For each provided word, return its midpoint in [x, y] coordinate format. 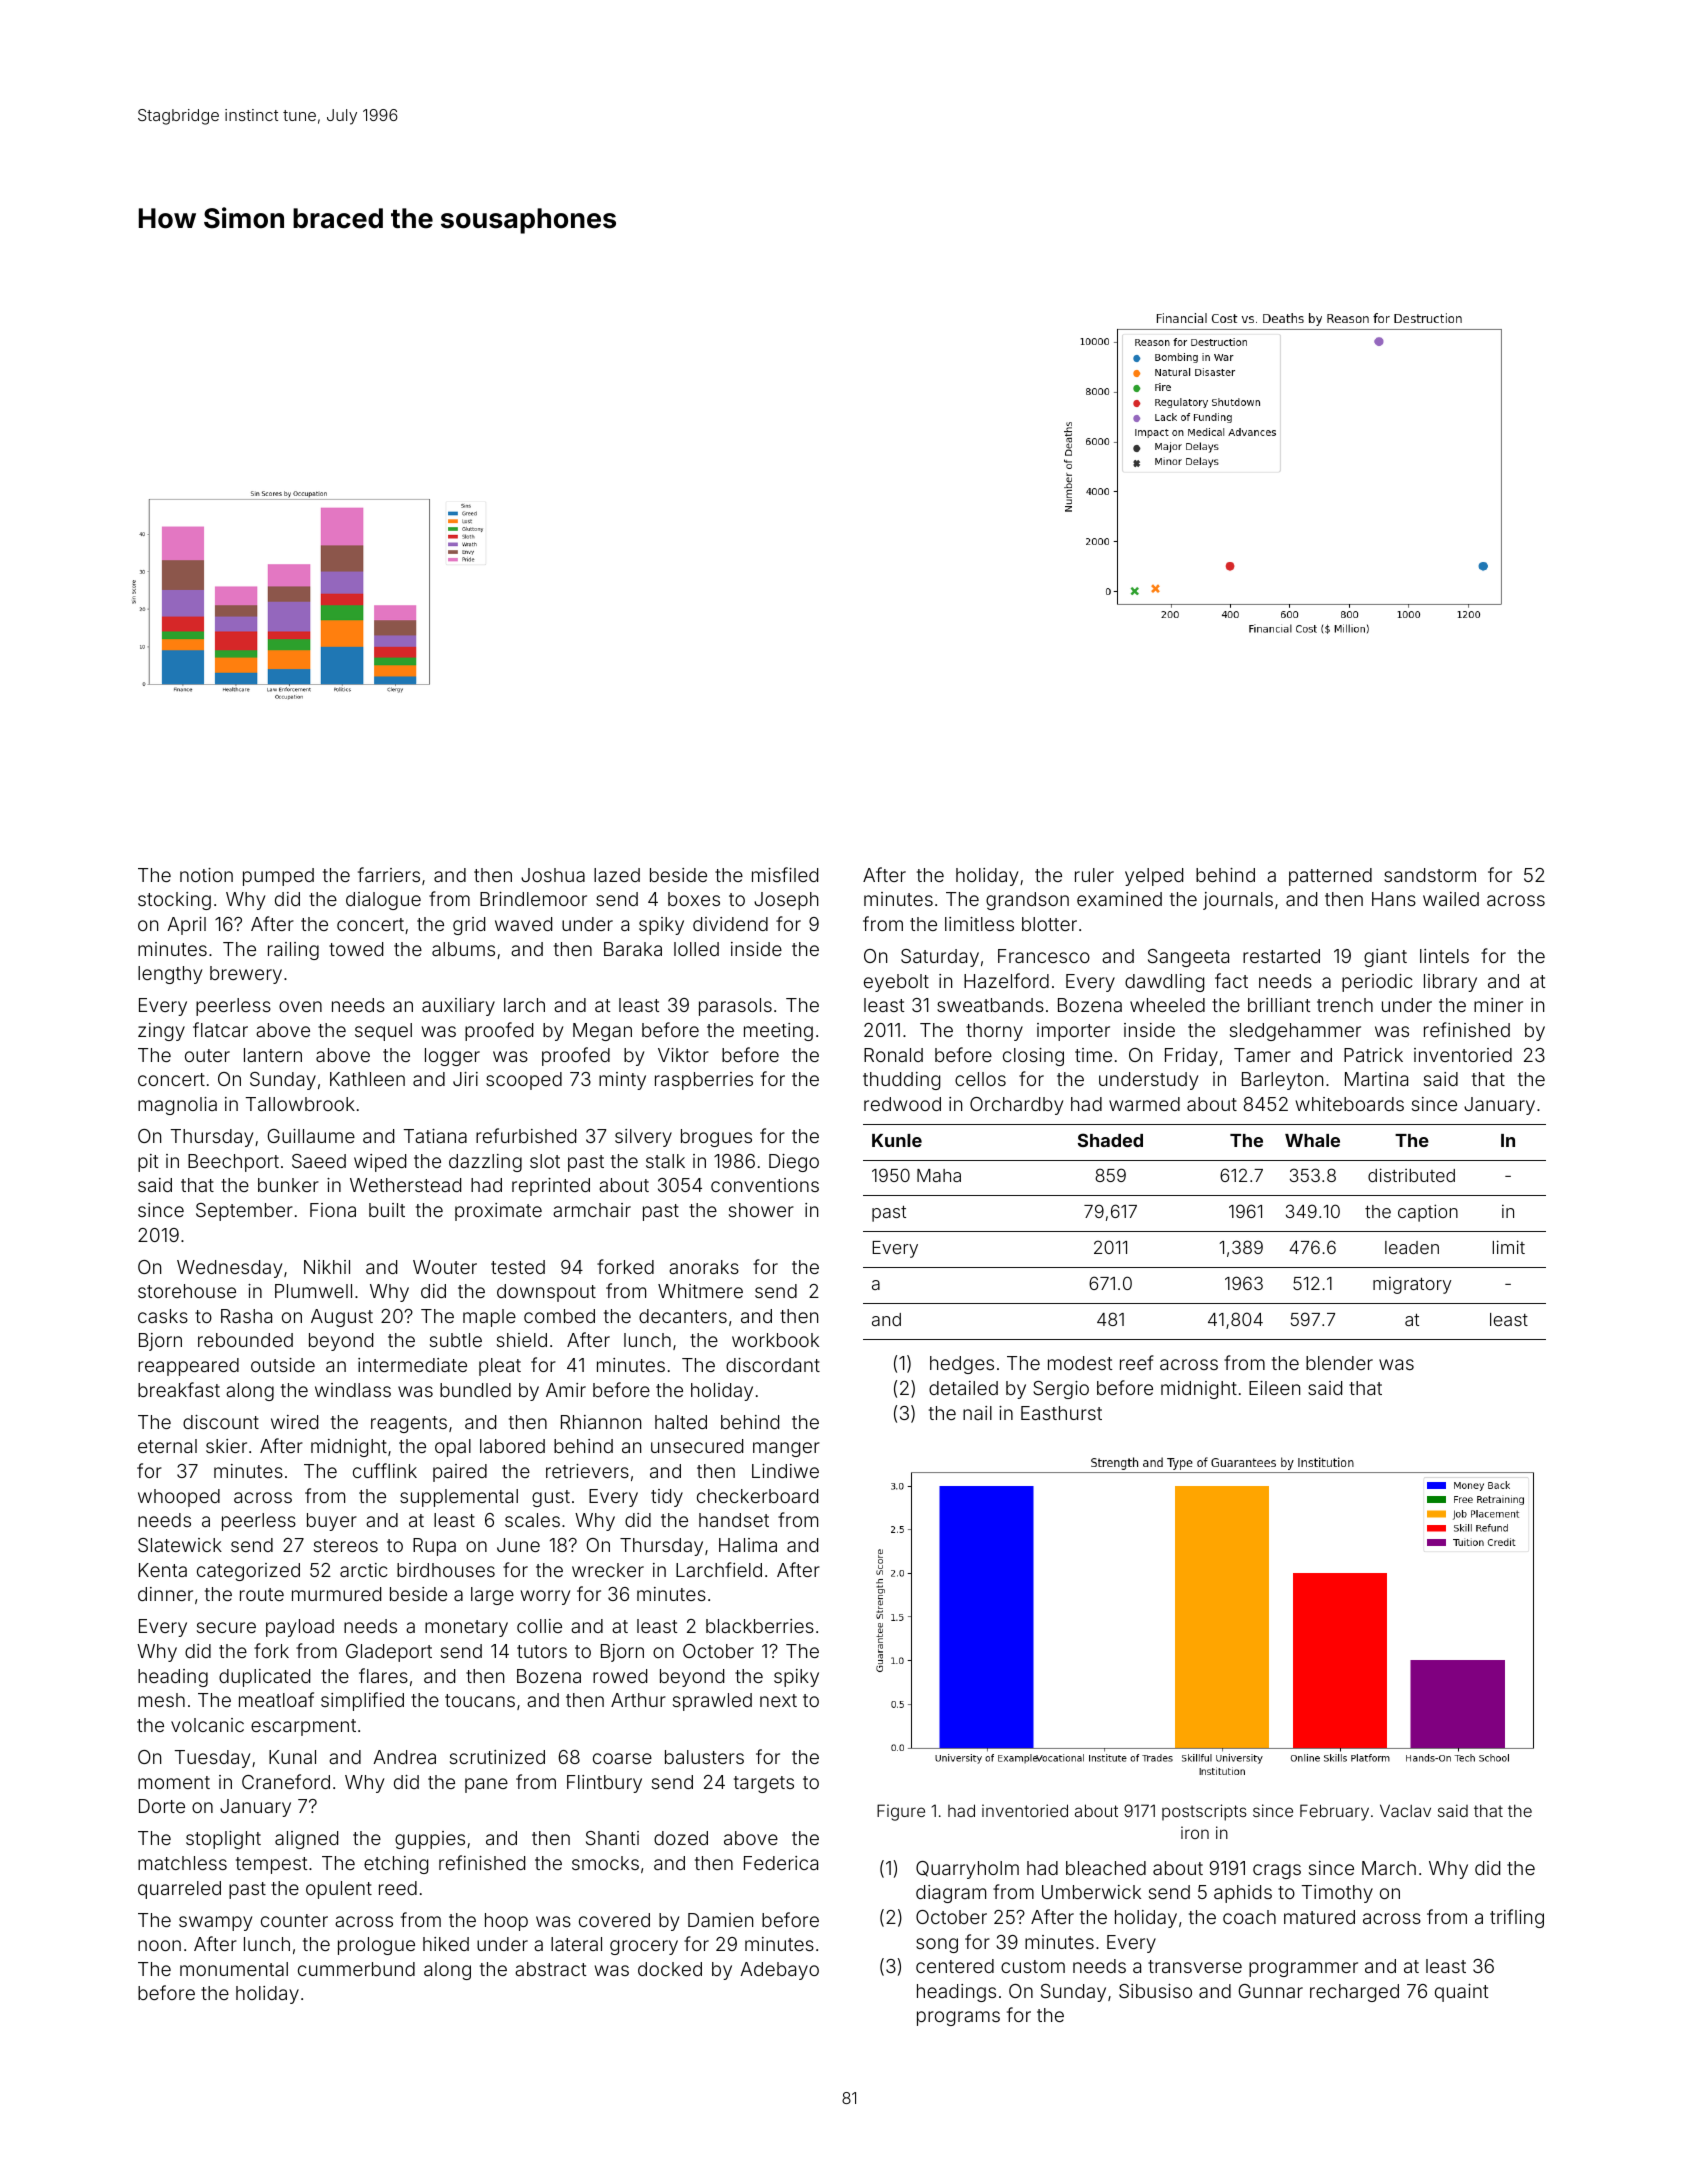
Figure [901, 1812]
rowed [620, 1676]
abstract [550, 1969]
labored [512, 1446]
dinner [165, 1594]
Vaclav [1405, 1810]
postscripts [1204, 1812]
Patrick [1373, 1055]
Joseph [786, 901]
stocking [174, 901]
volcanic [207, 1725]
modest [1080, 1363]
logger [452, 1057]
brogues [716, 1138]
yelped [1154, 877]
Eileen [1274, 1388]
